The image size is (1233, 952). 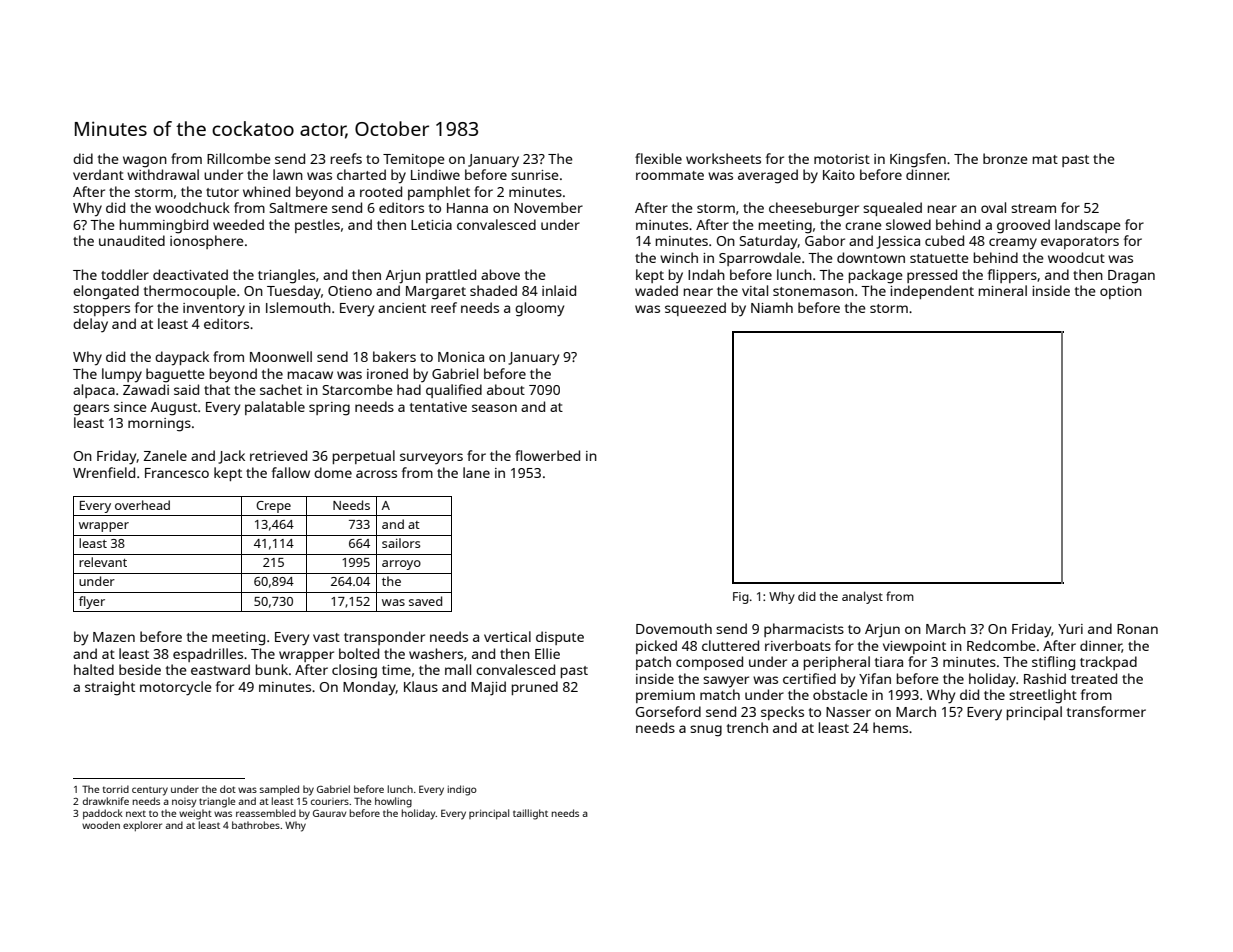 What do you see at coordinates (414, 160) in the document?
I see `Temitope` at bounding box center [414, 160].
